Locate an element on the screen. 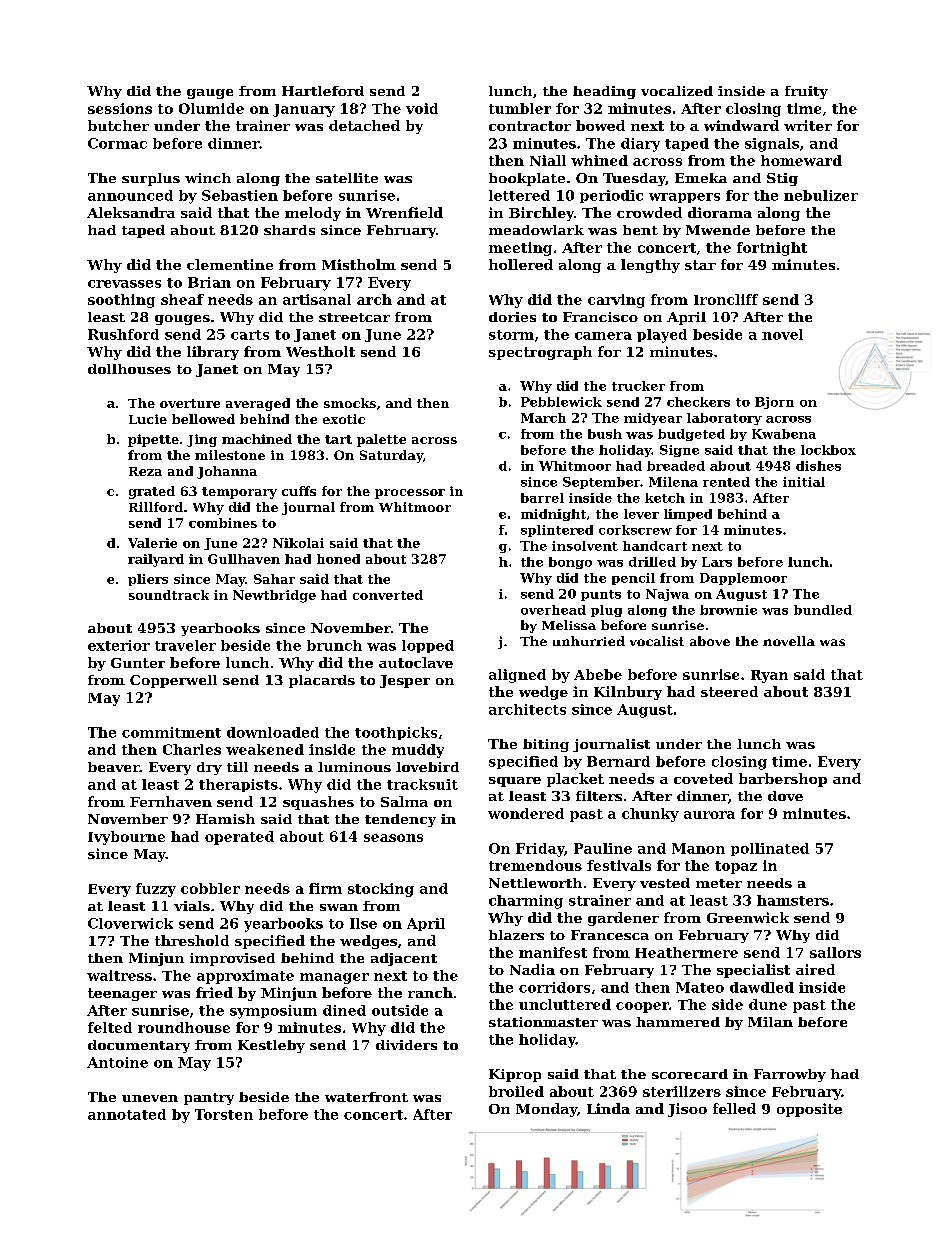  waterfront is located at coordinates (366, 1097).
